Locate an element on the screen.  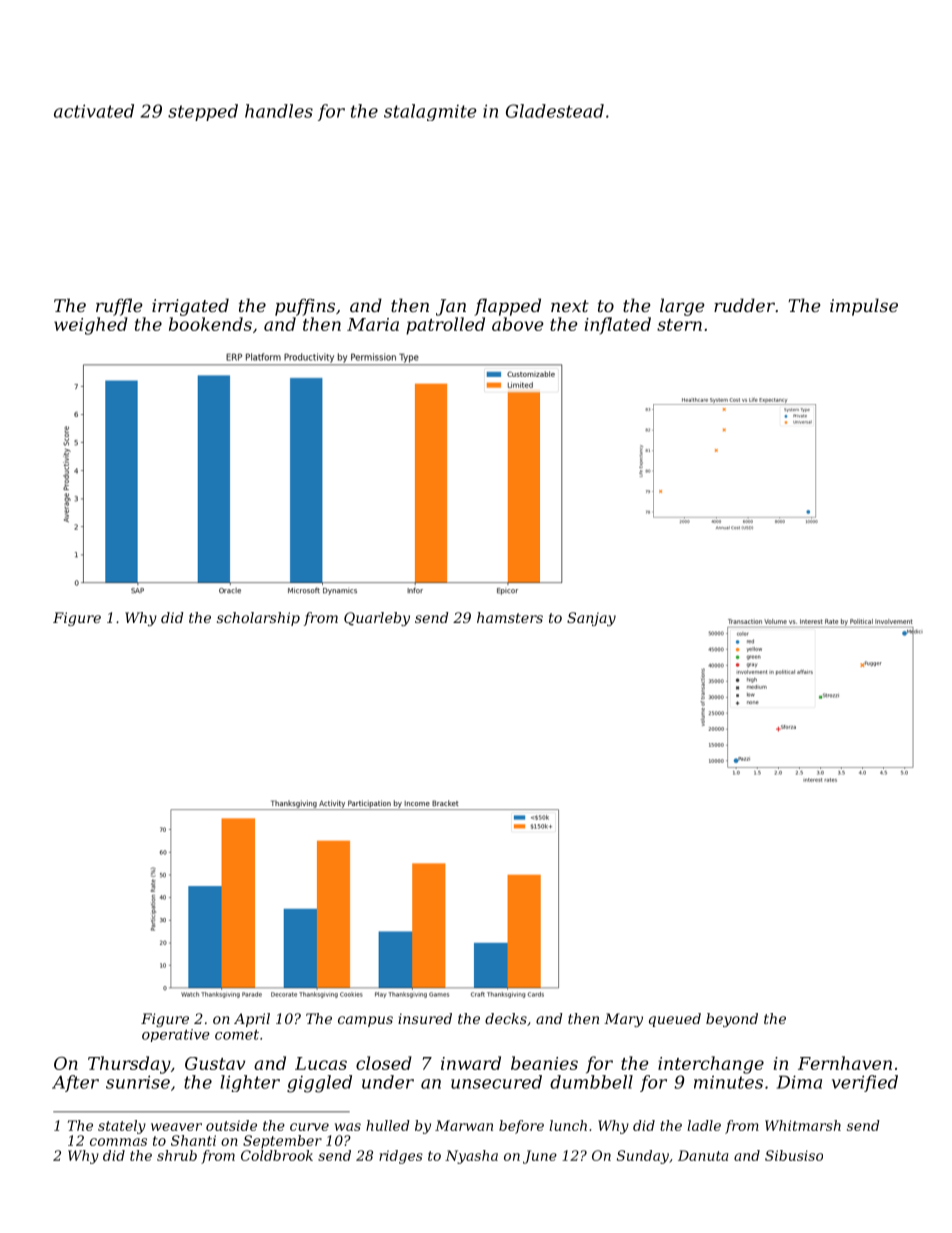
stalagmite is located at coordinates (430, 112).
